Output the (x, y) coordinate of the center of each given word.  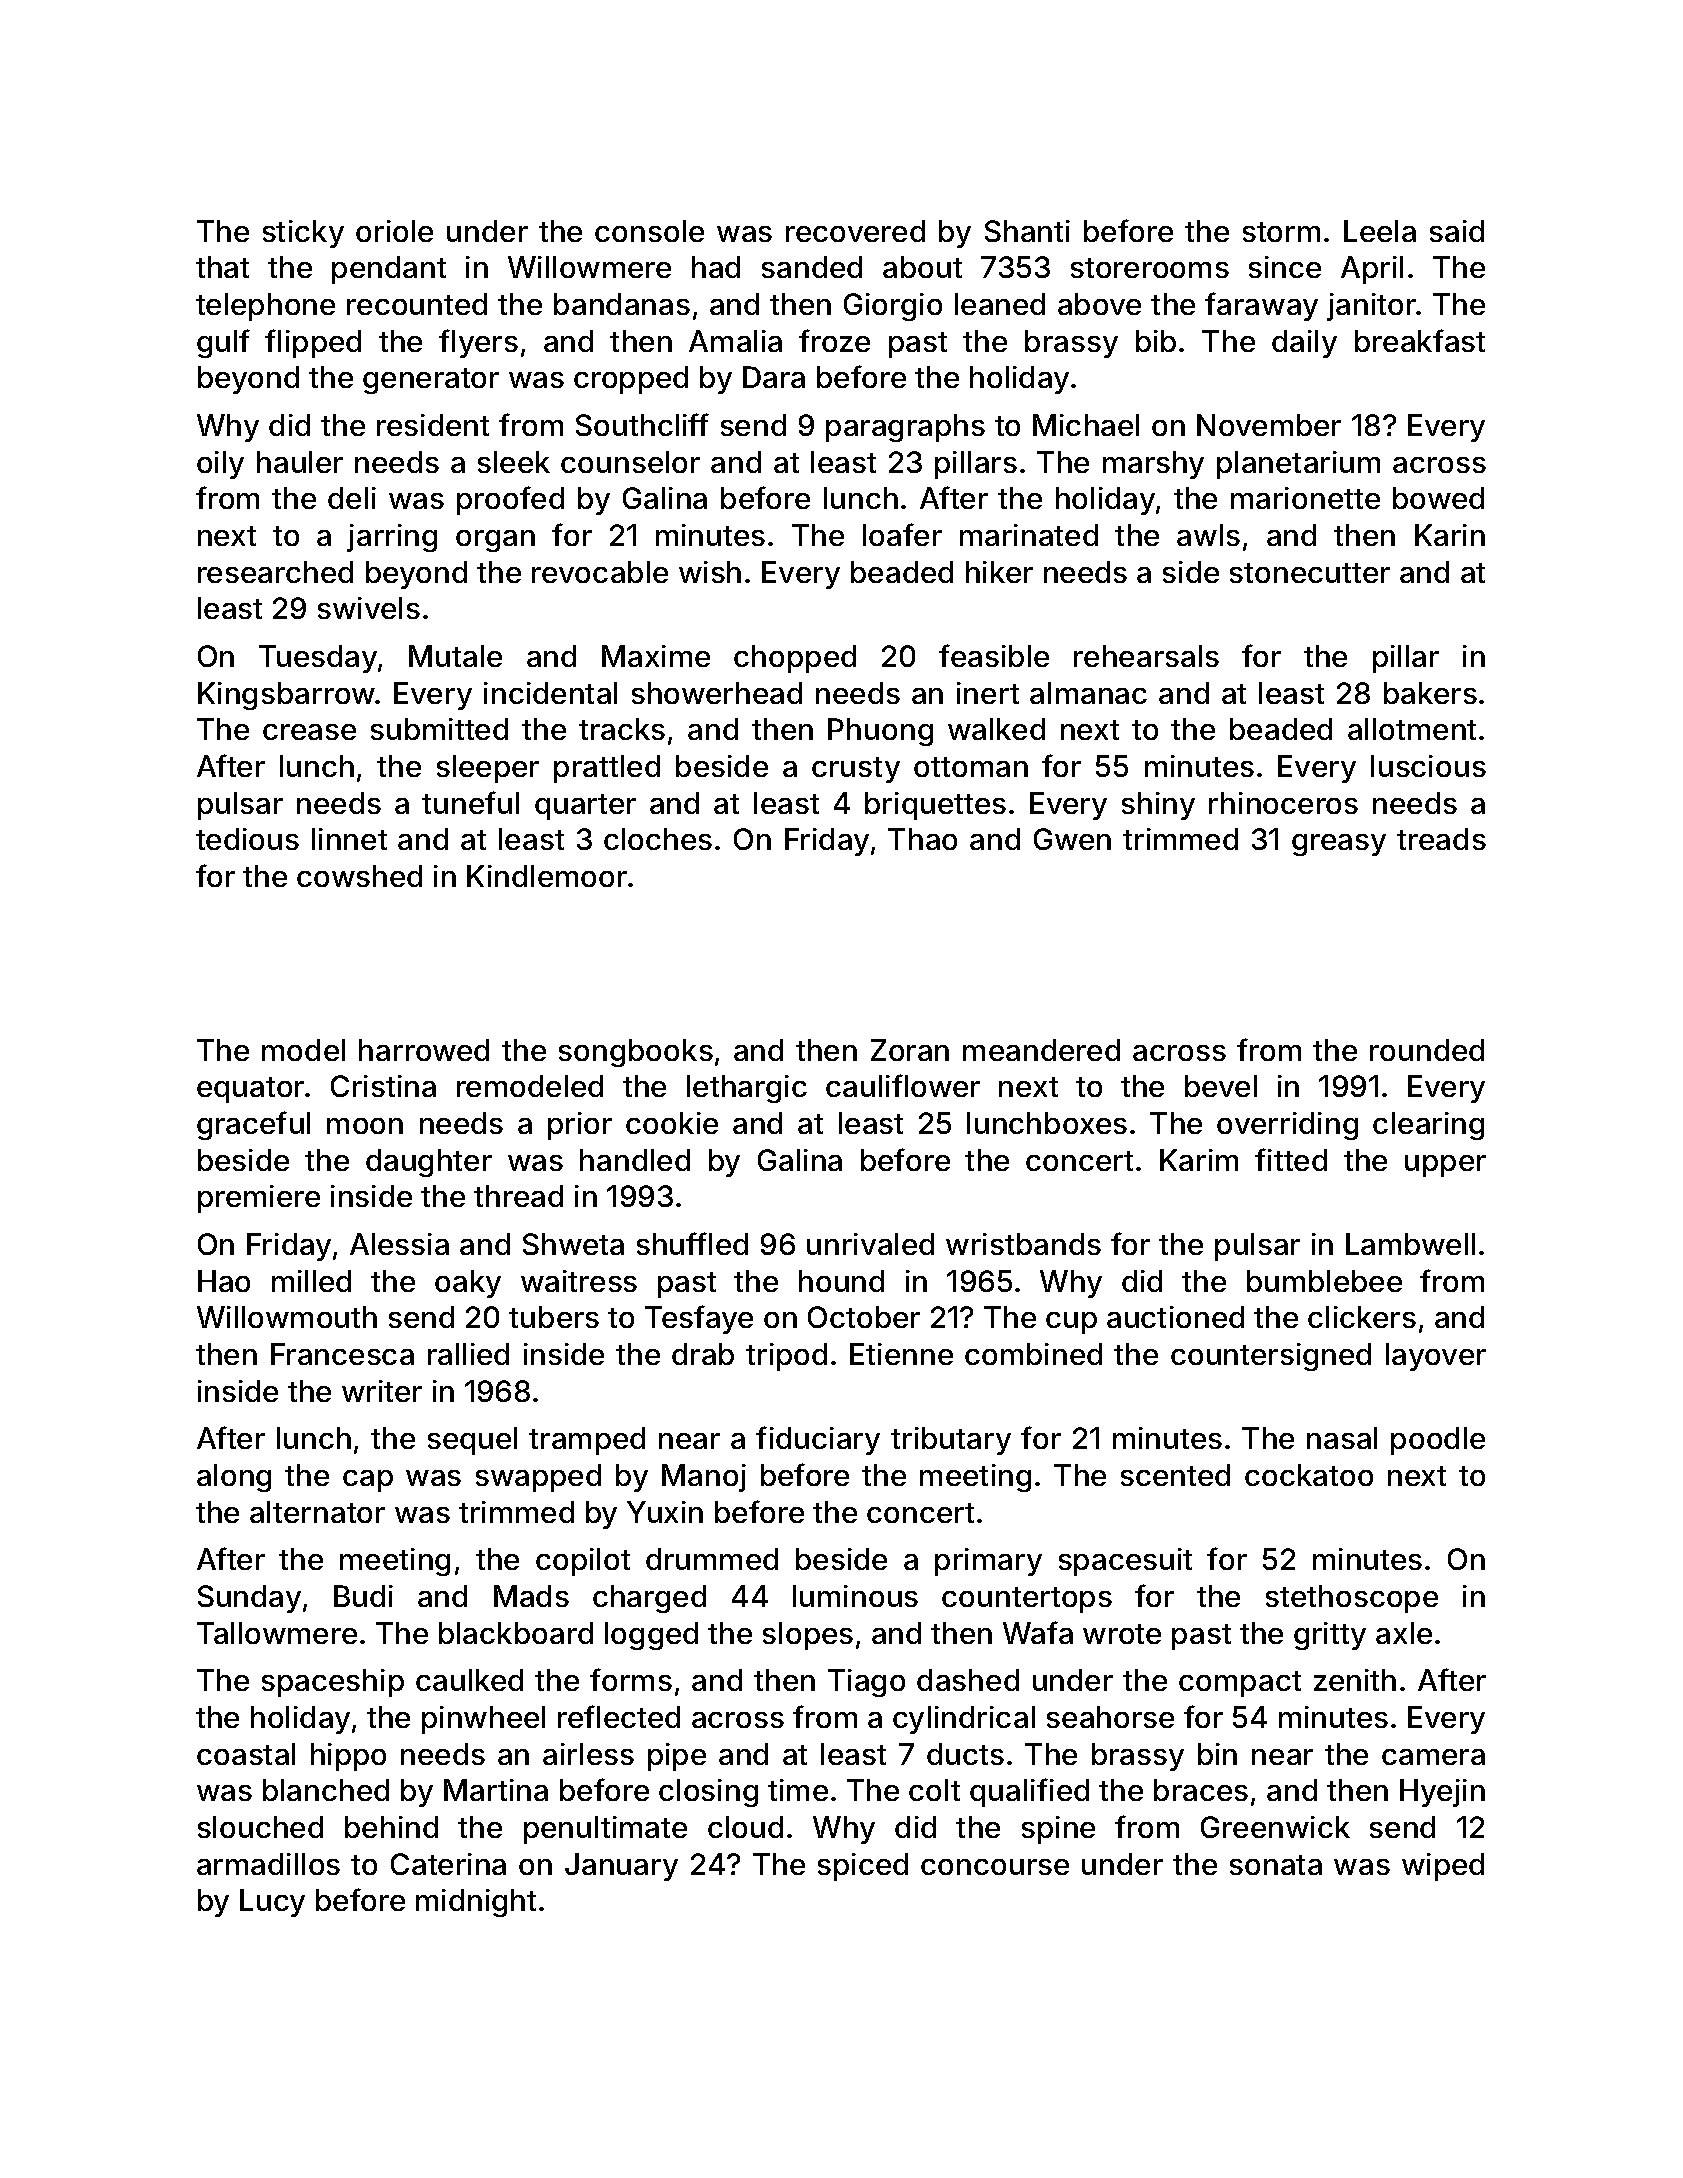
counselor (630, 462)
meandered (1041, 1050)
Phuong (880, 732)
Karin (1450, 535)
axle (1404, 1633)
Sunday (249, 1599)
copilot (583, 1562)
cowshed (359, 876)
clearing (1428, 1126)
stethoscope (1352, 1599)
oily (220, 465)
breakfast (1420, 340)
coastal (246, 1754)
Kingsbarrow (287, 696)
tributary (951, 1441)
